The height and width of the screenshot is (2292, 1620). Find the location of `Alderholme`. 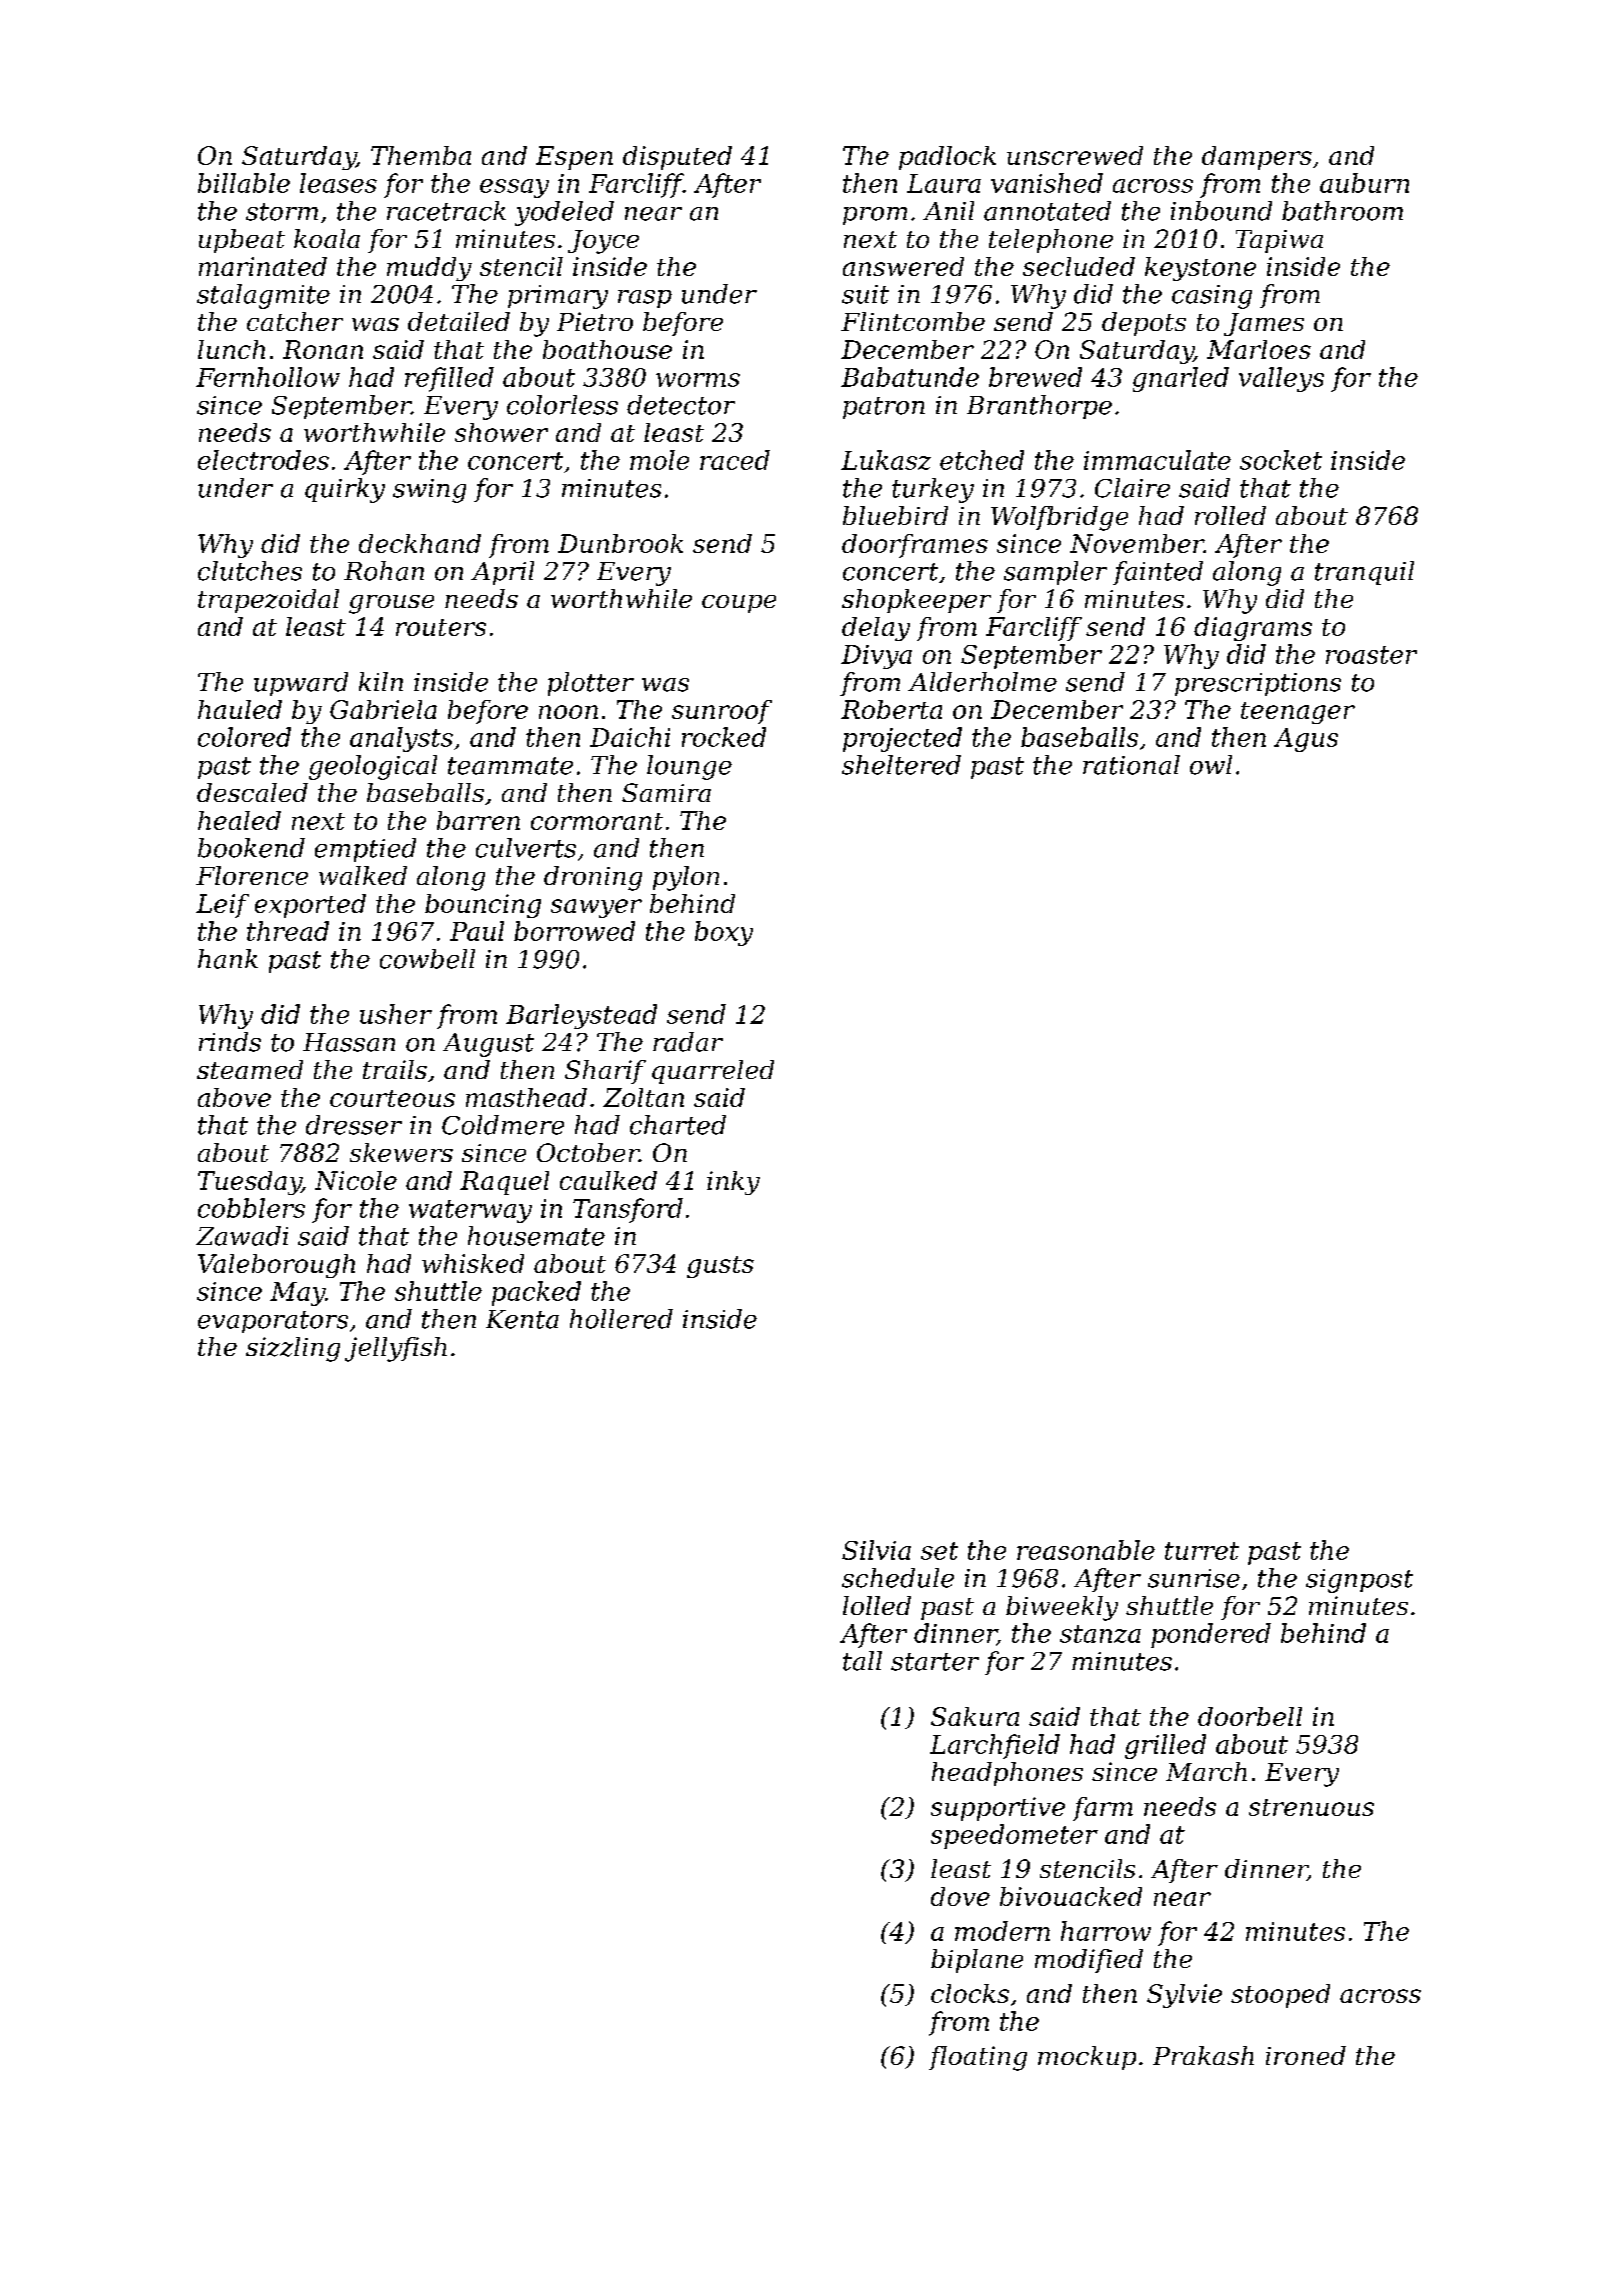

Alderholme is located at coordinates (982, 682).
